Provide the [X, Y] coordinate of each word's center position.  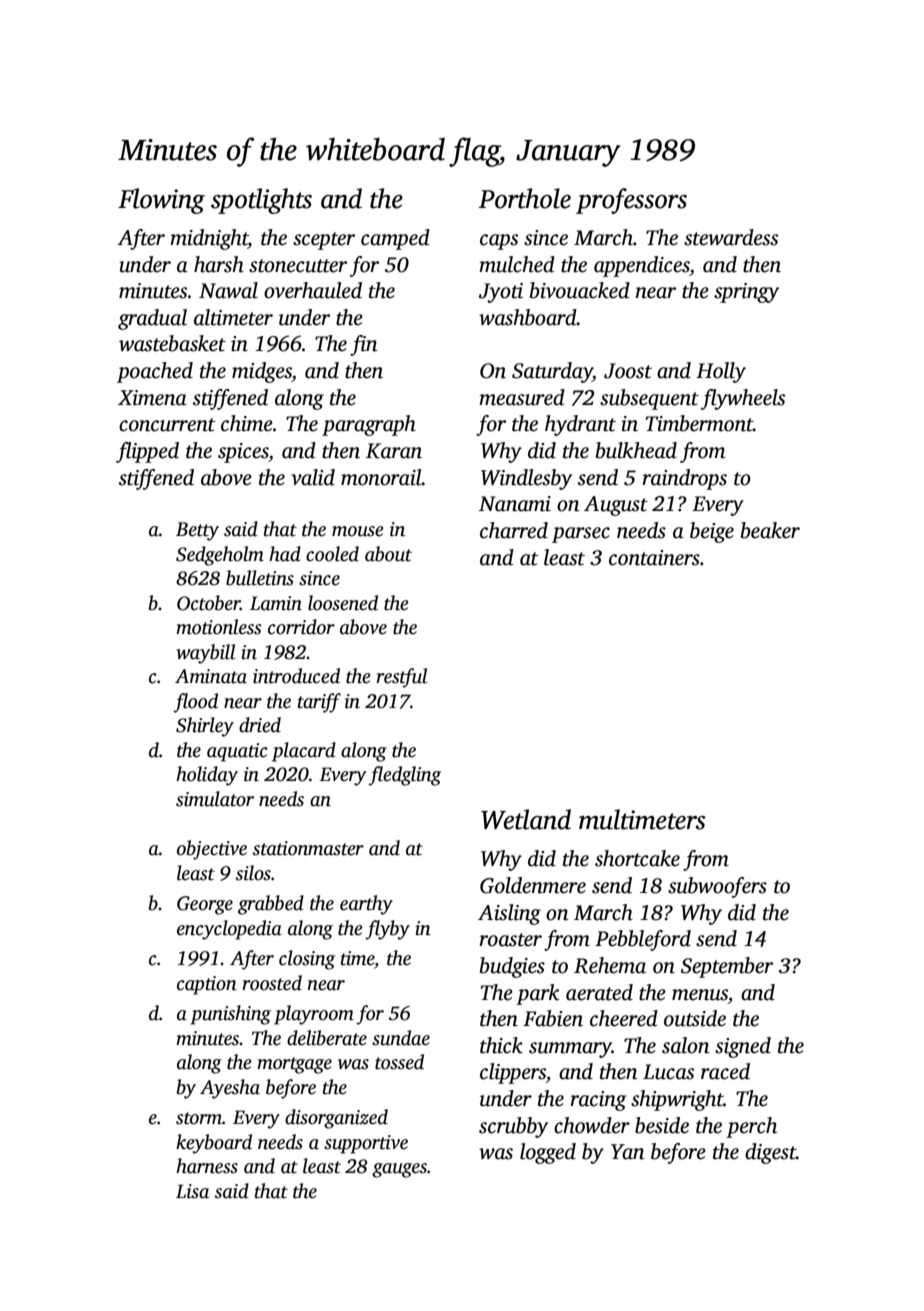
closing [307, 960]
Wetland [526, 819]
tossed [399, 1062]
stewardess [731, 237]
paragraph [369, 425]
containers [654, 558]
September [727, 967]
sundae [401, 1038]
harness [207, 1166]
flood [195, 703]
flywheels [743, 399]
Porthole [525, 198]
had [285, 554]
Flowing [161, 201]
